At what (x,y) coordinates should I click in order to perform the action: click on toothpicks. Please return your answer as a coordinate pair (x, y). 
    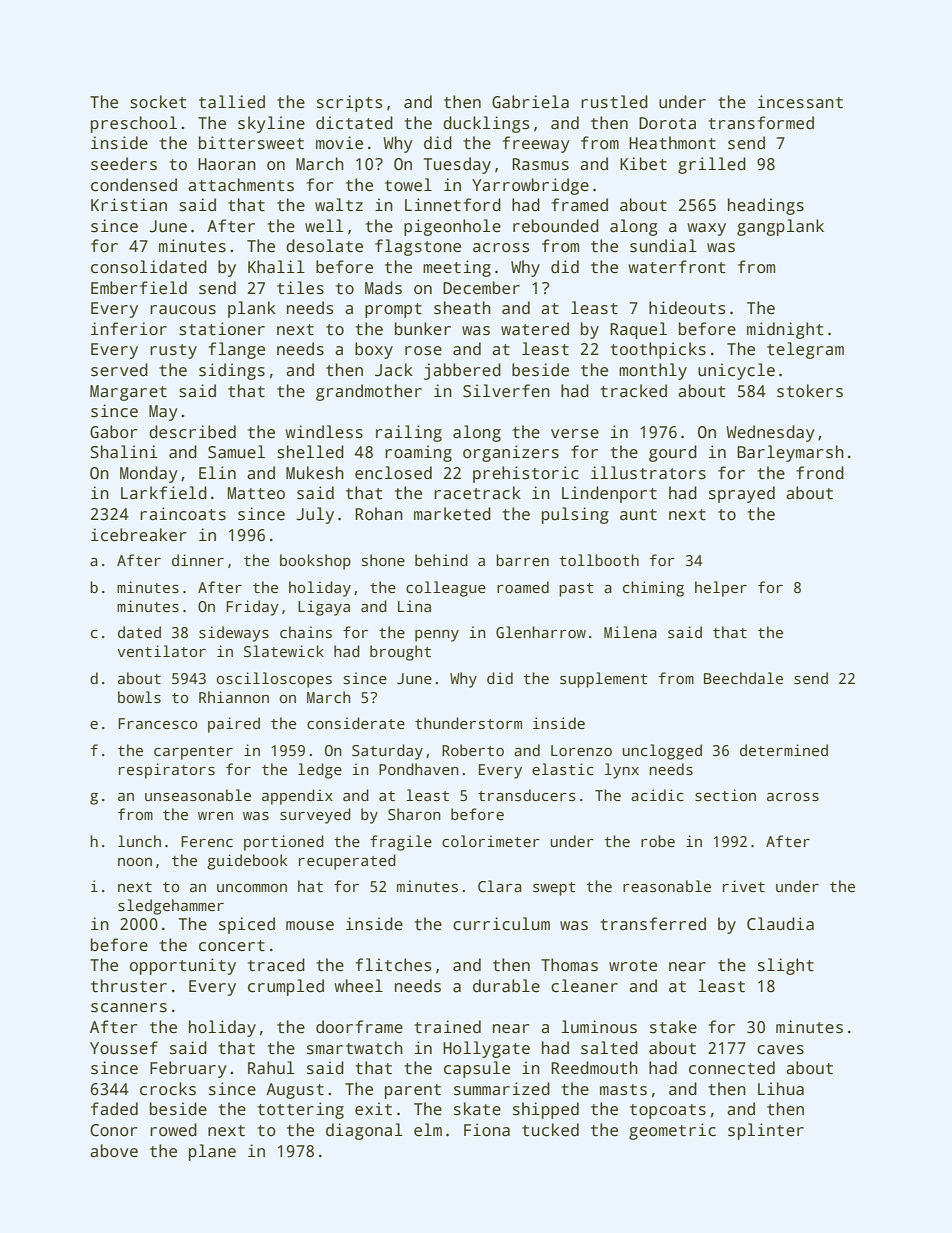
    Looking at the image, I should click on (658, 350).
